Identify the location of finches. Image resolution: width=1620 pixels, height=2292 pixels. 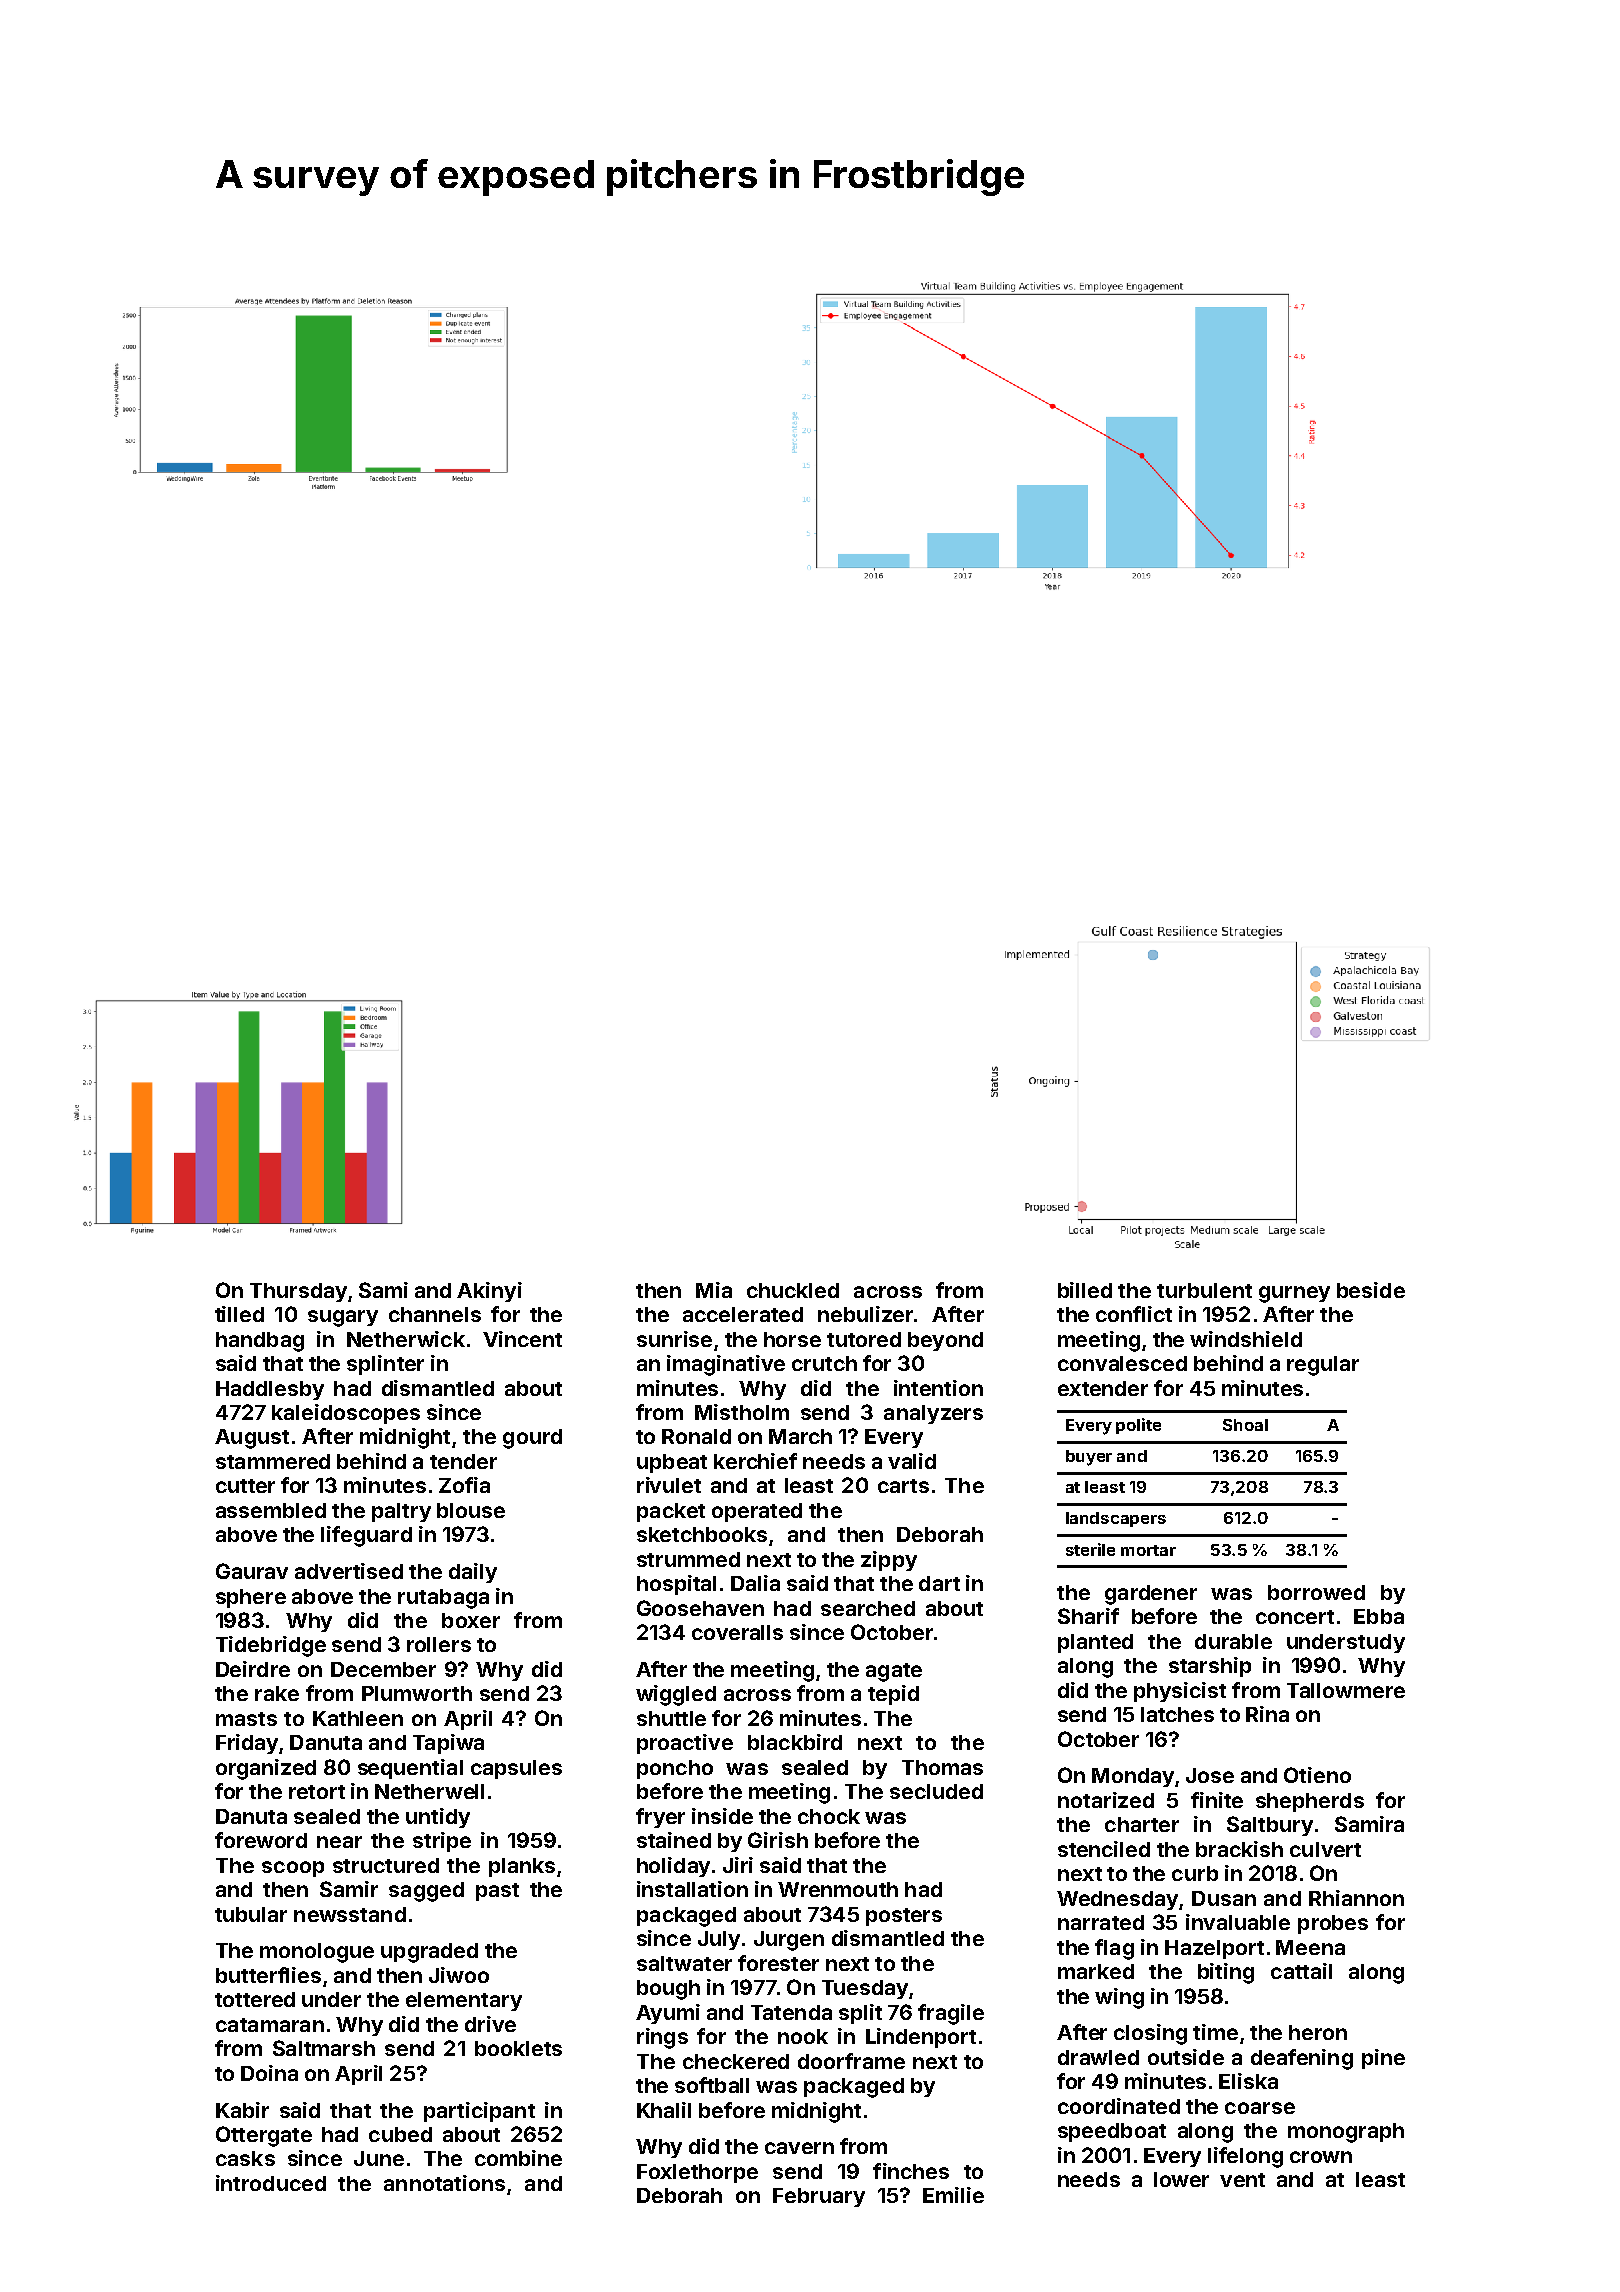
(911, 2171).
